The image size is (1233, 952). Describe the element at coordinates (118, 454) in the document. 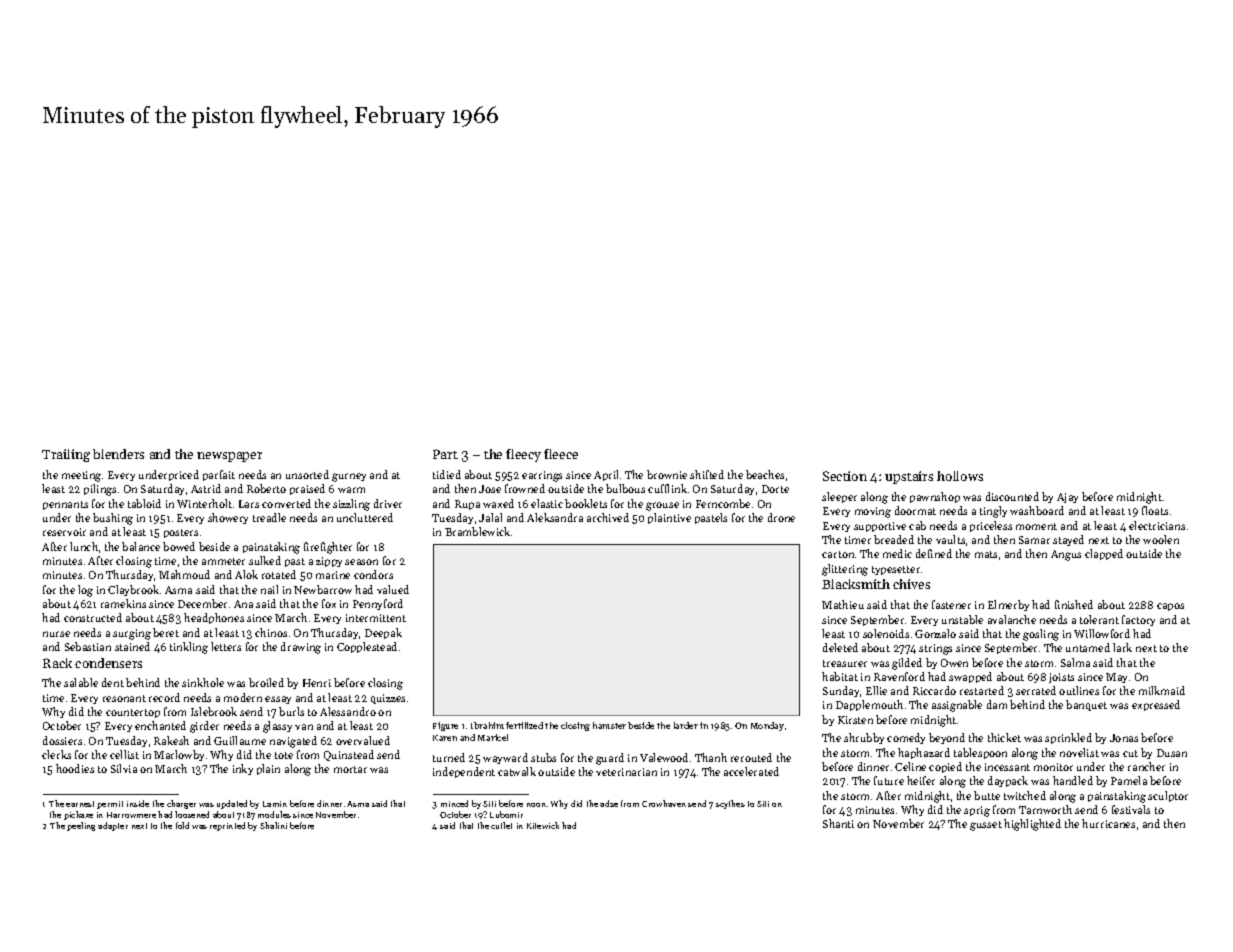

I see `blenders` at that location.
